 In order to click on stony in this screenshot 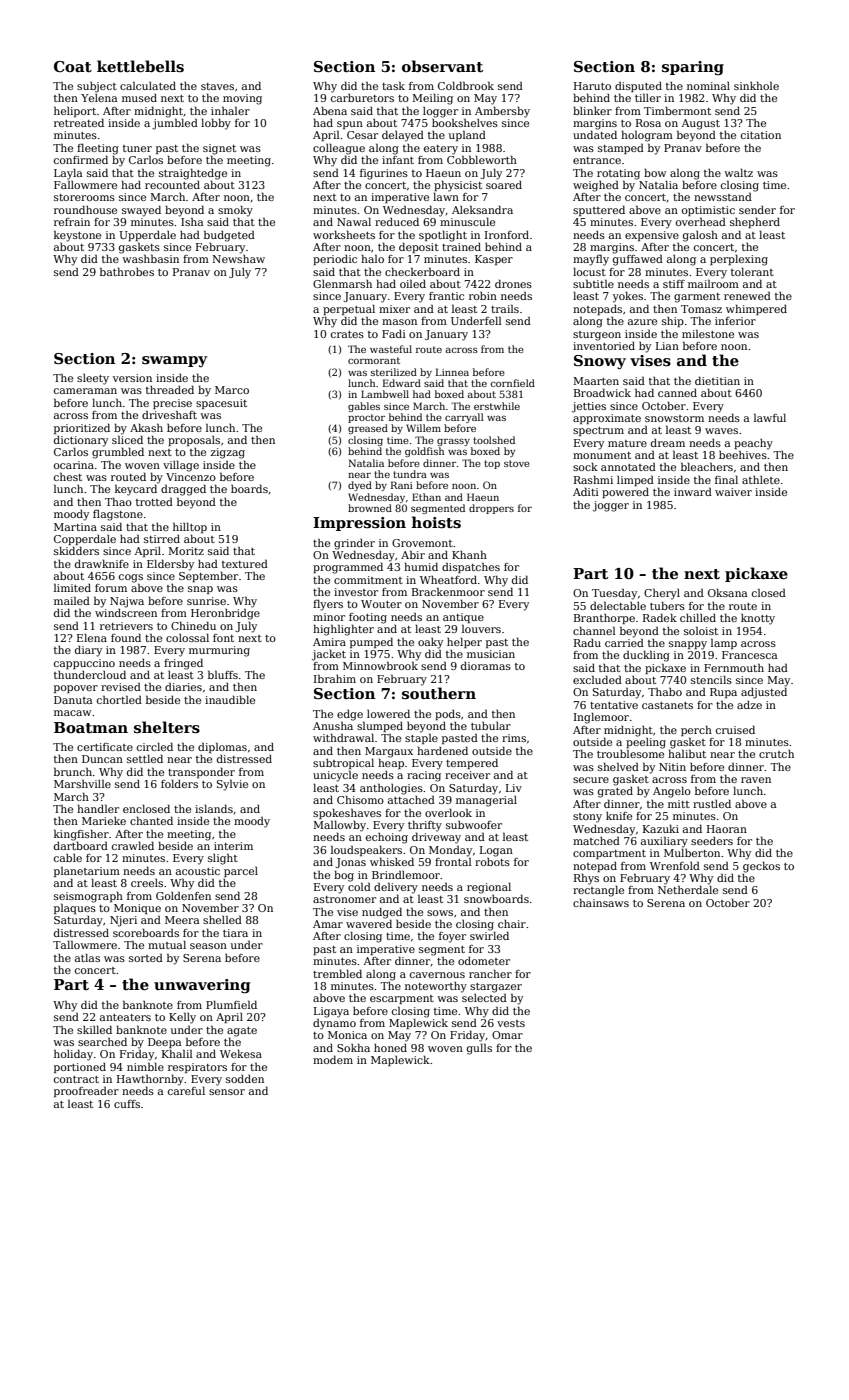, I will do `click(587, 818)`.
